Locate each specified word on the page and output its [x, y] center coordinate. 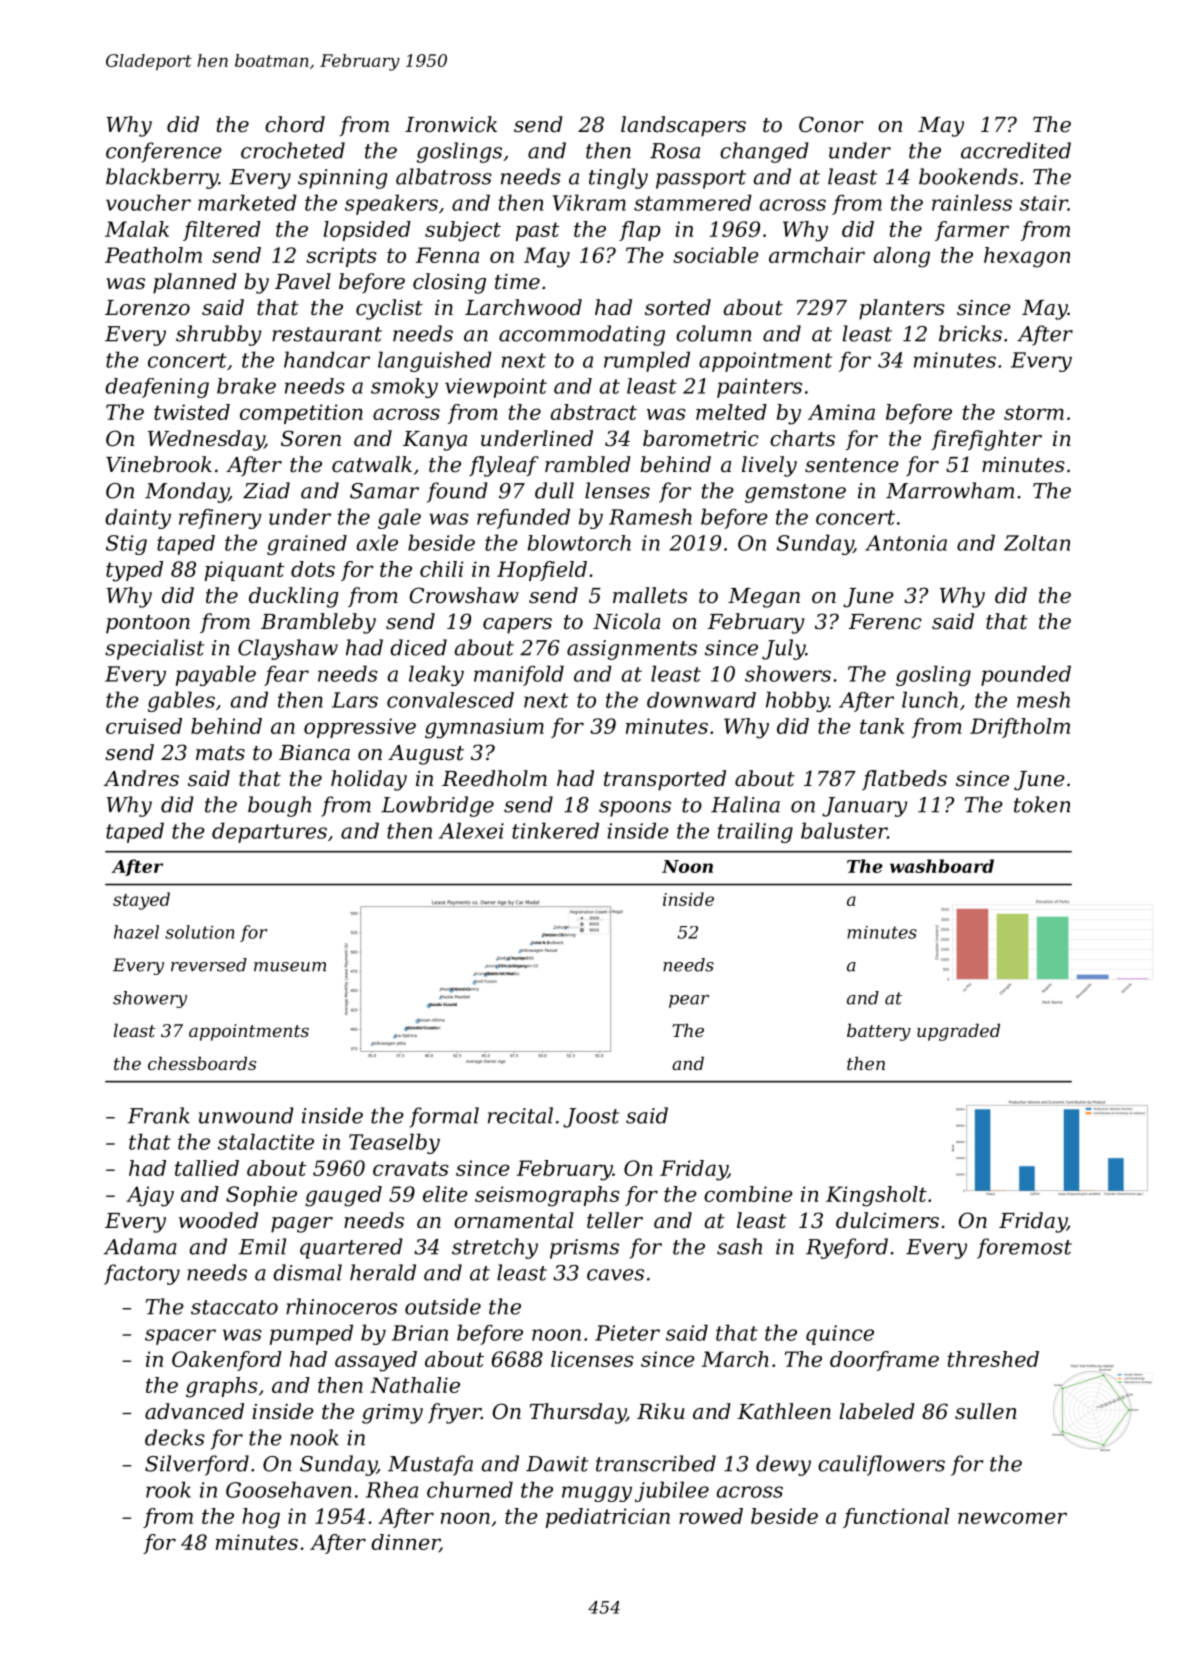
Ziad [266, 490]
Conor [831, 124]
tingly [618, 178]
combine [748, 1194]
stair [1044, 203]
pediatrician [607, 1518]
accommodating [582, 335]
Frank [159, 1115]
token [1042, 804]
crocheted [293, 150]
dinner [405, 1543]
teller [615, 1220]
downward [701, 700]
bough [279, 806]
